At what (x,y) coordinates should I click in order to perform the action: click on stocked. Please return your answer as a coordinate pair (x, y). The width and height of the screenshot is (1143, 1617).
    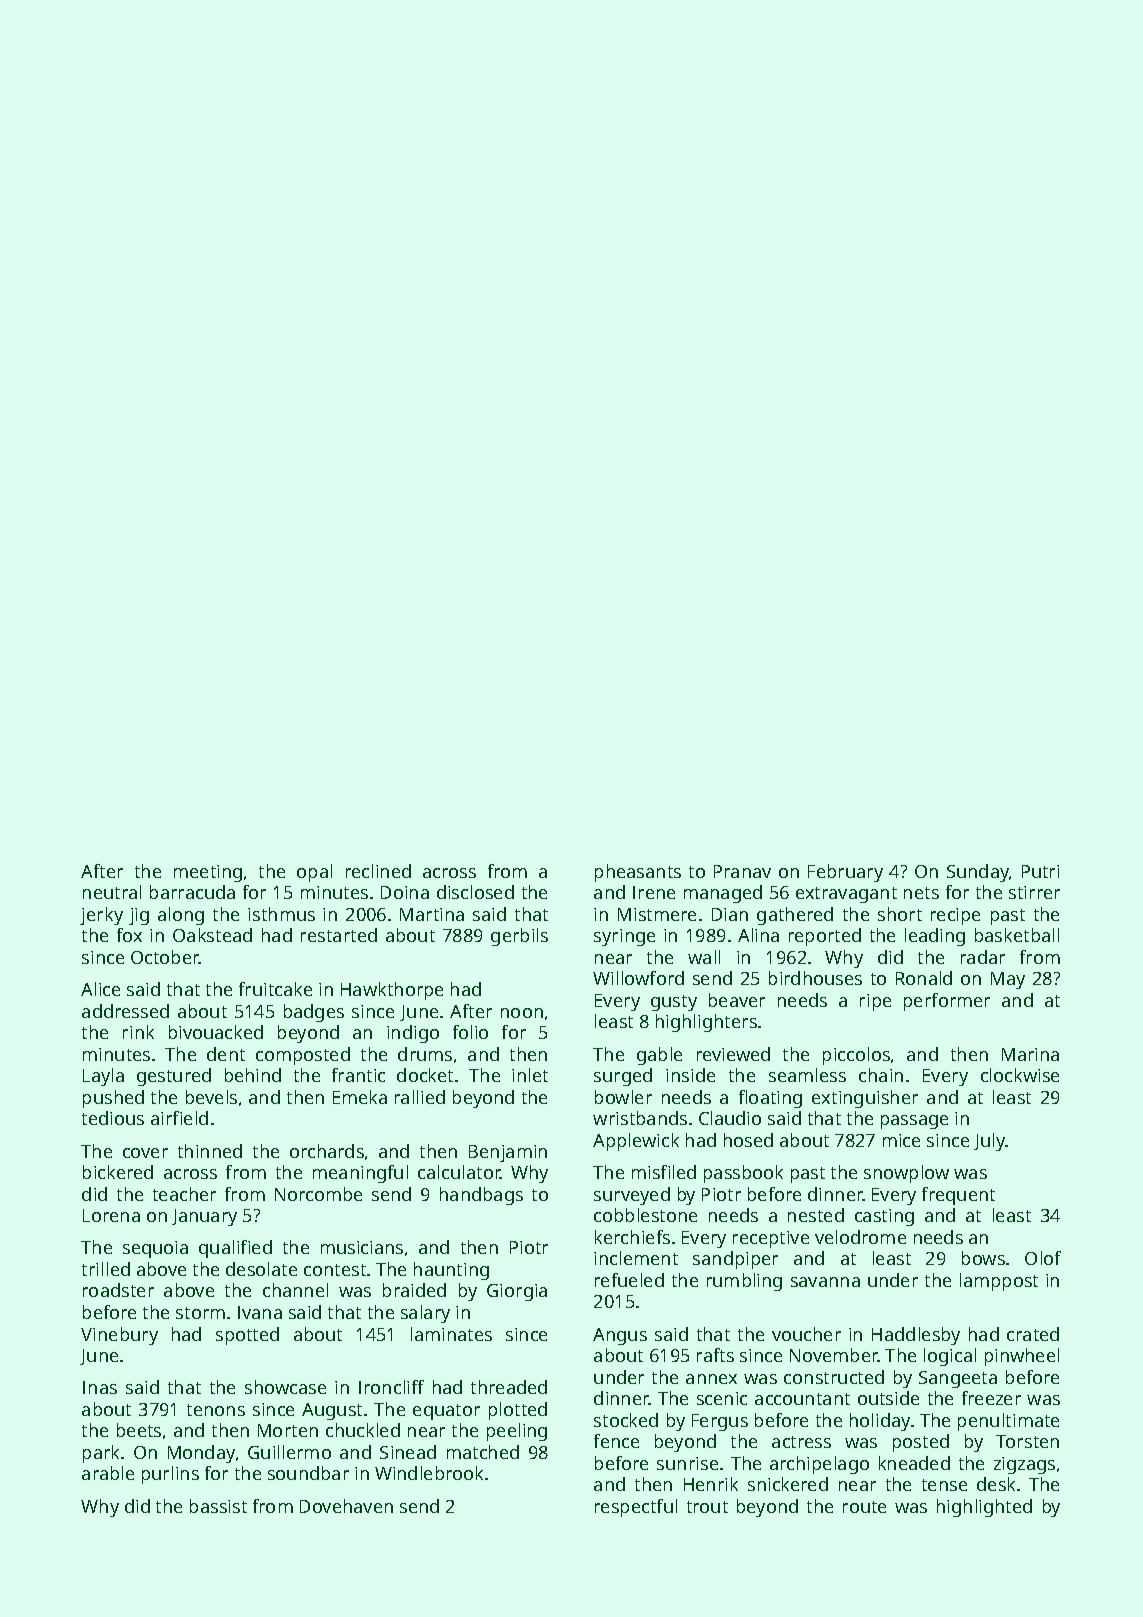
    Looking at the image, I should click on (626, 1420).
